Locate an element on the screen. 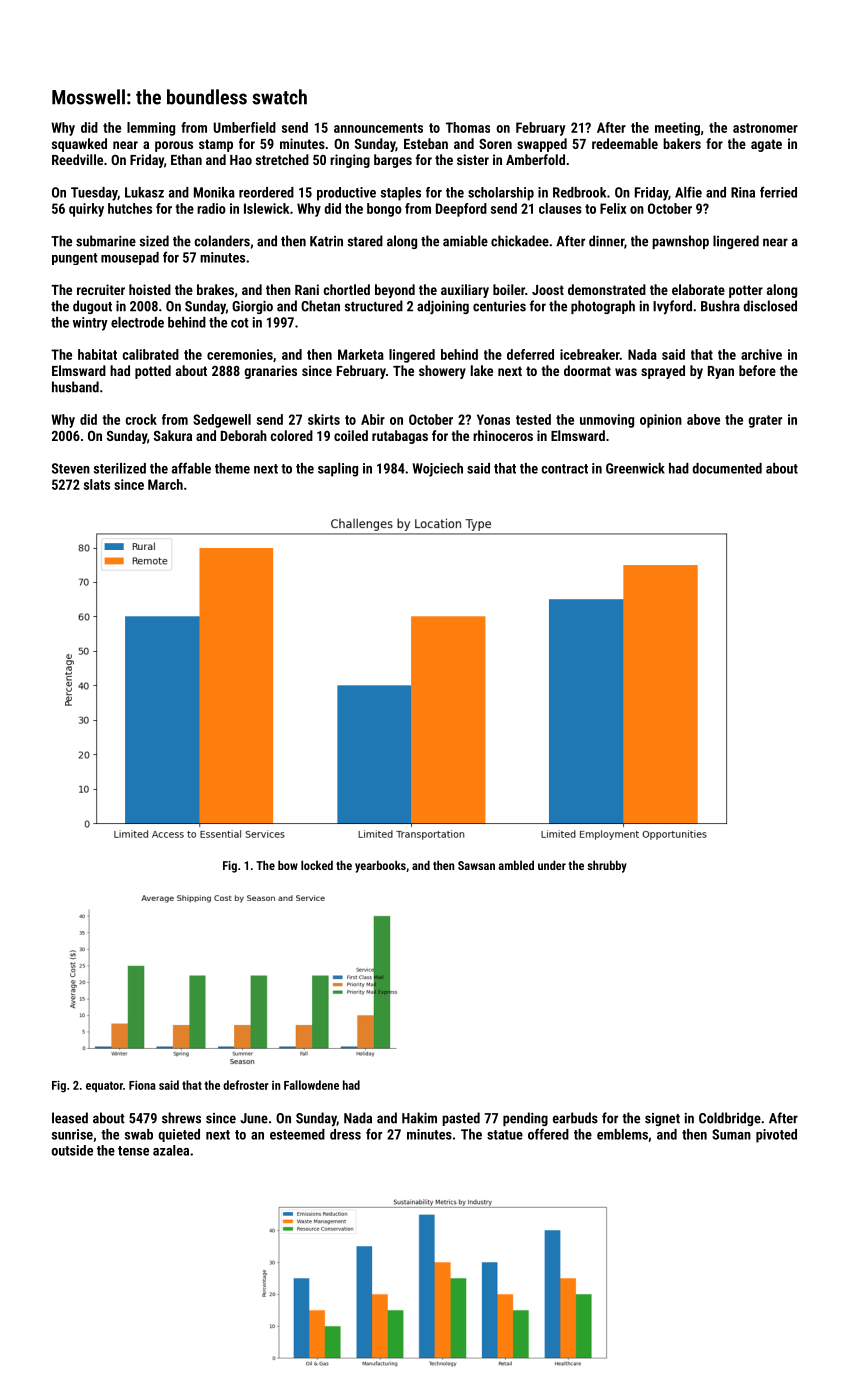 This screenshot has height=1400, width=849. disclosed is located at coordinates (770, 306).
